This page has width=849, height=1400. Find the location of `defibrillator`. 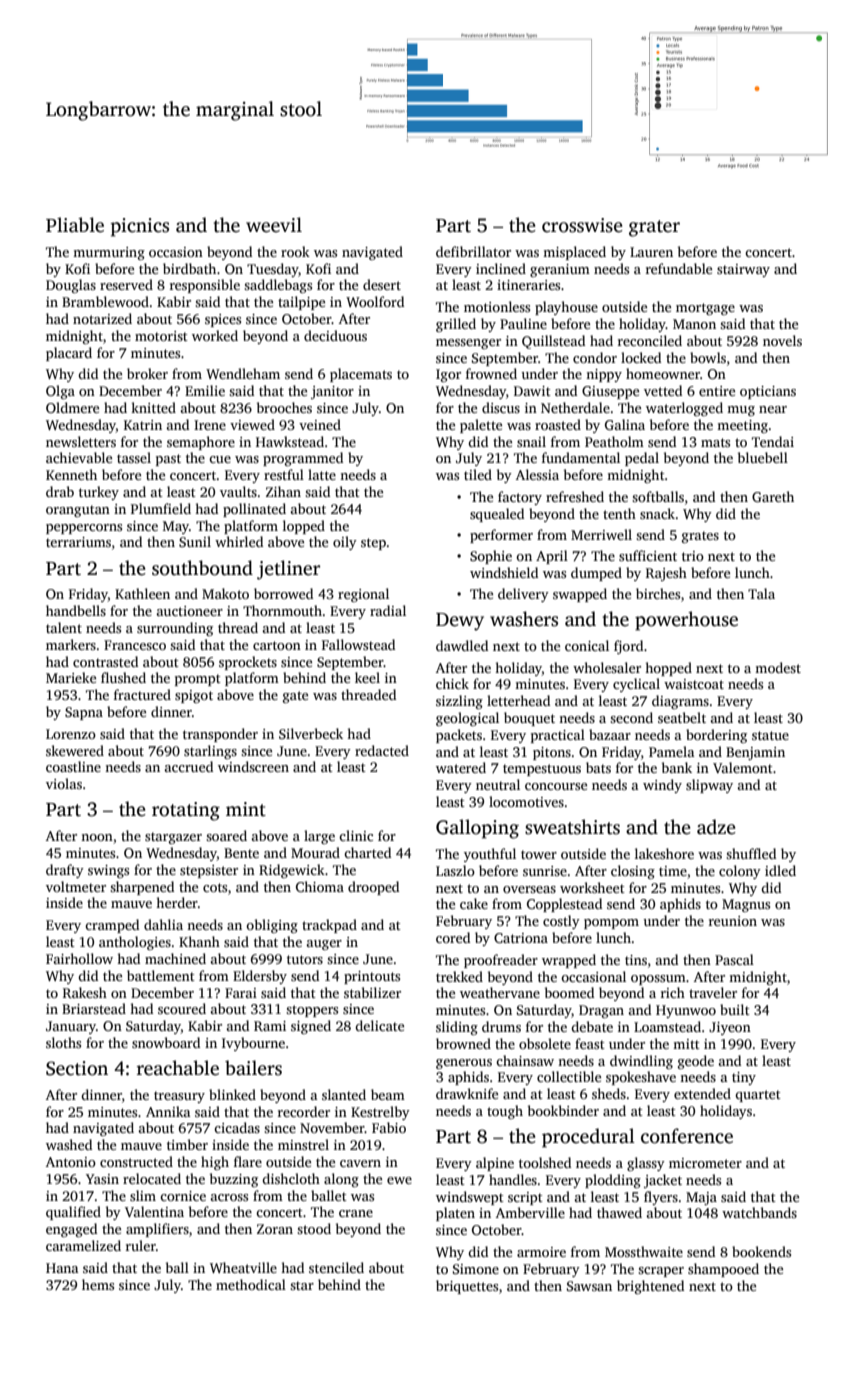

defibrillator is located at coordinates (473, 251).
